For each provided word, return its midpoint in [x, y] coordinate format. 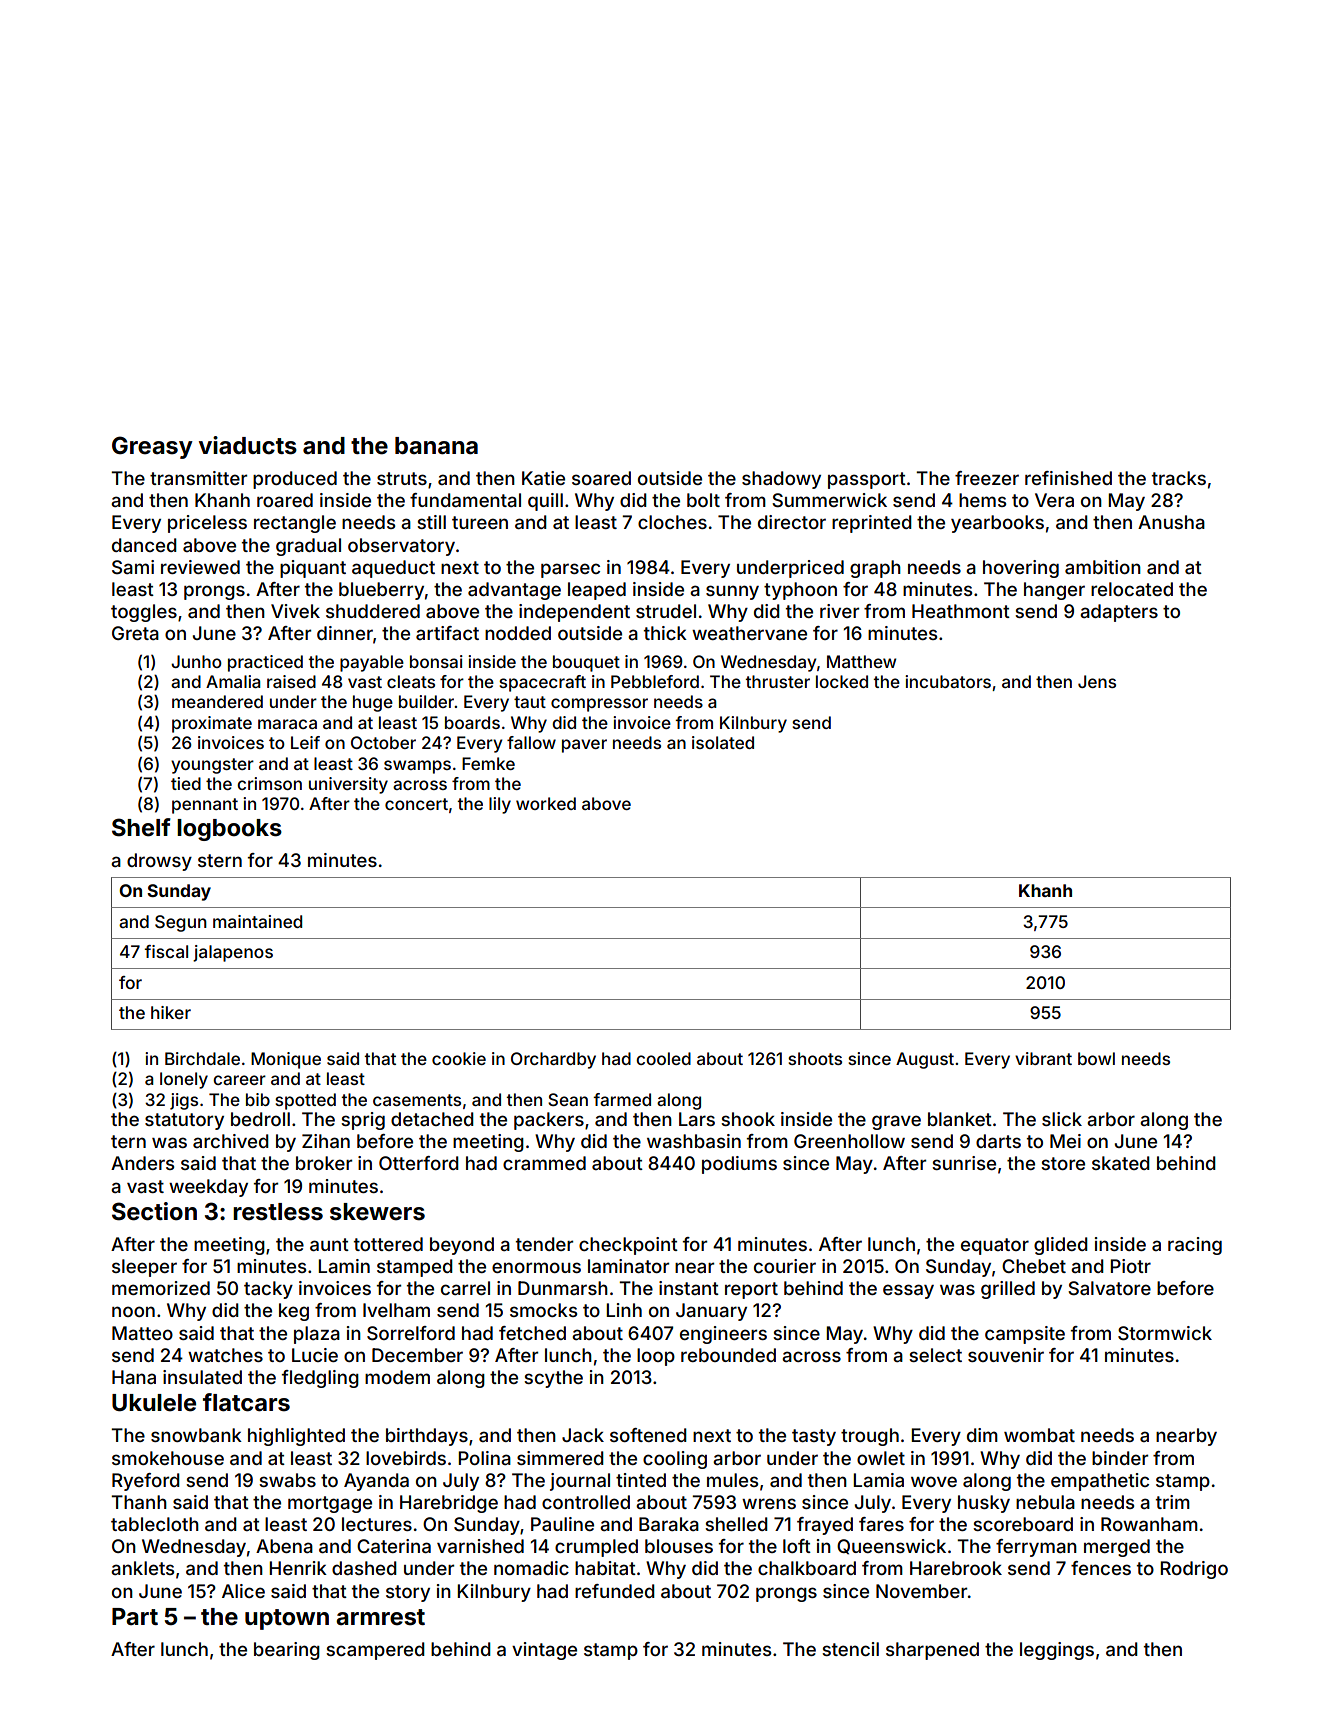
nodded [518, 633]
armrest [380, 1617]
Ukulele [154, 1403]
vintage [544, 1651]
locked [842, 681]
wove [934, 1481]
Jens [1097, 681]
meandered [217, 701]
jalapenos [233, 953]
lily [500, 805]
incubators [948, 681]
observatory [401, 547]
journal [580, 1482]
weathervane [749, 633]
